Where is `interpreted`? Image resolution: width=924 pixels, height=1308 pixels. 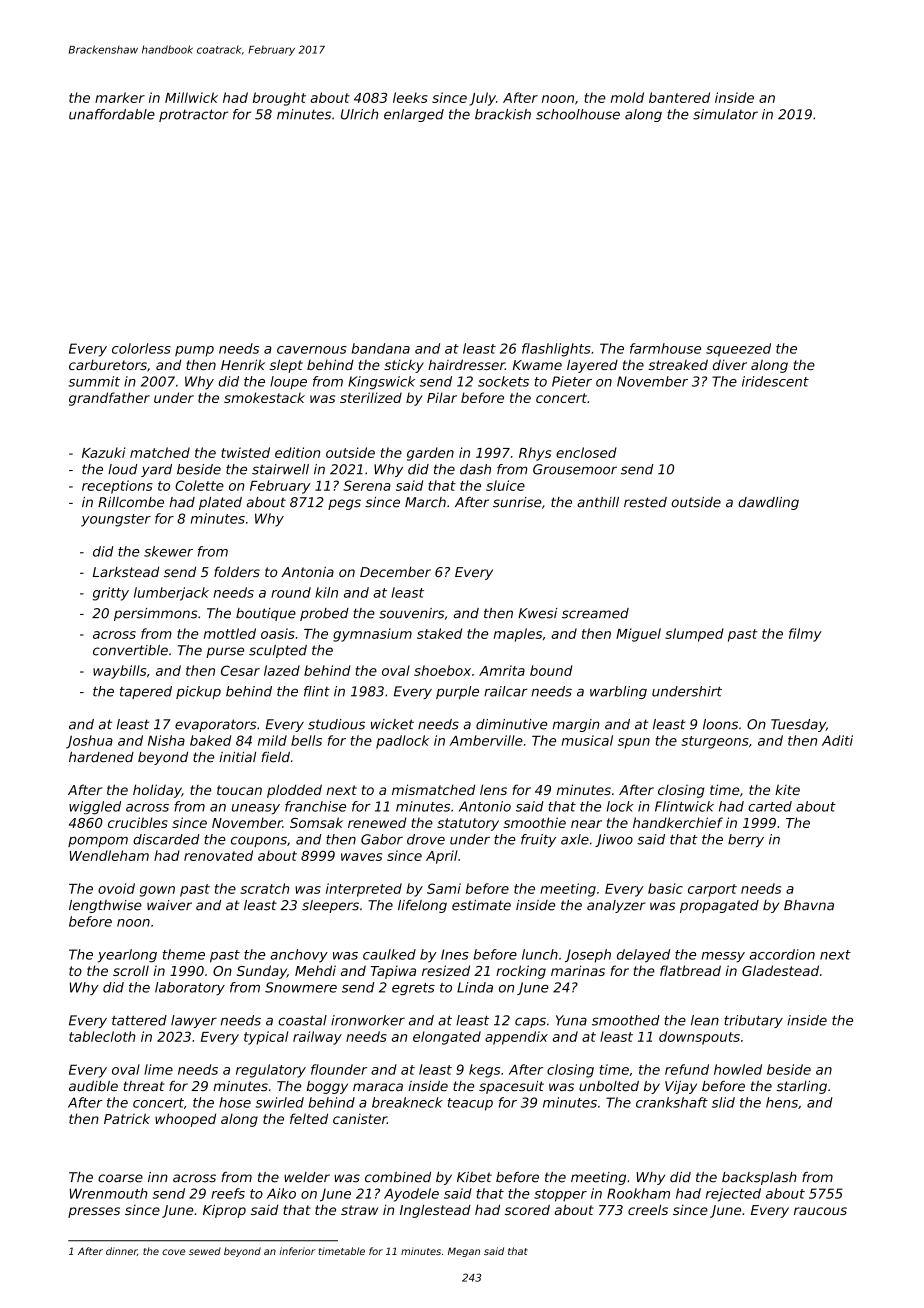 interpreted is located at coordinates (364, 890).
